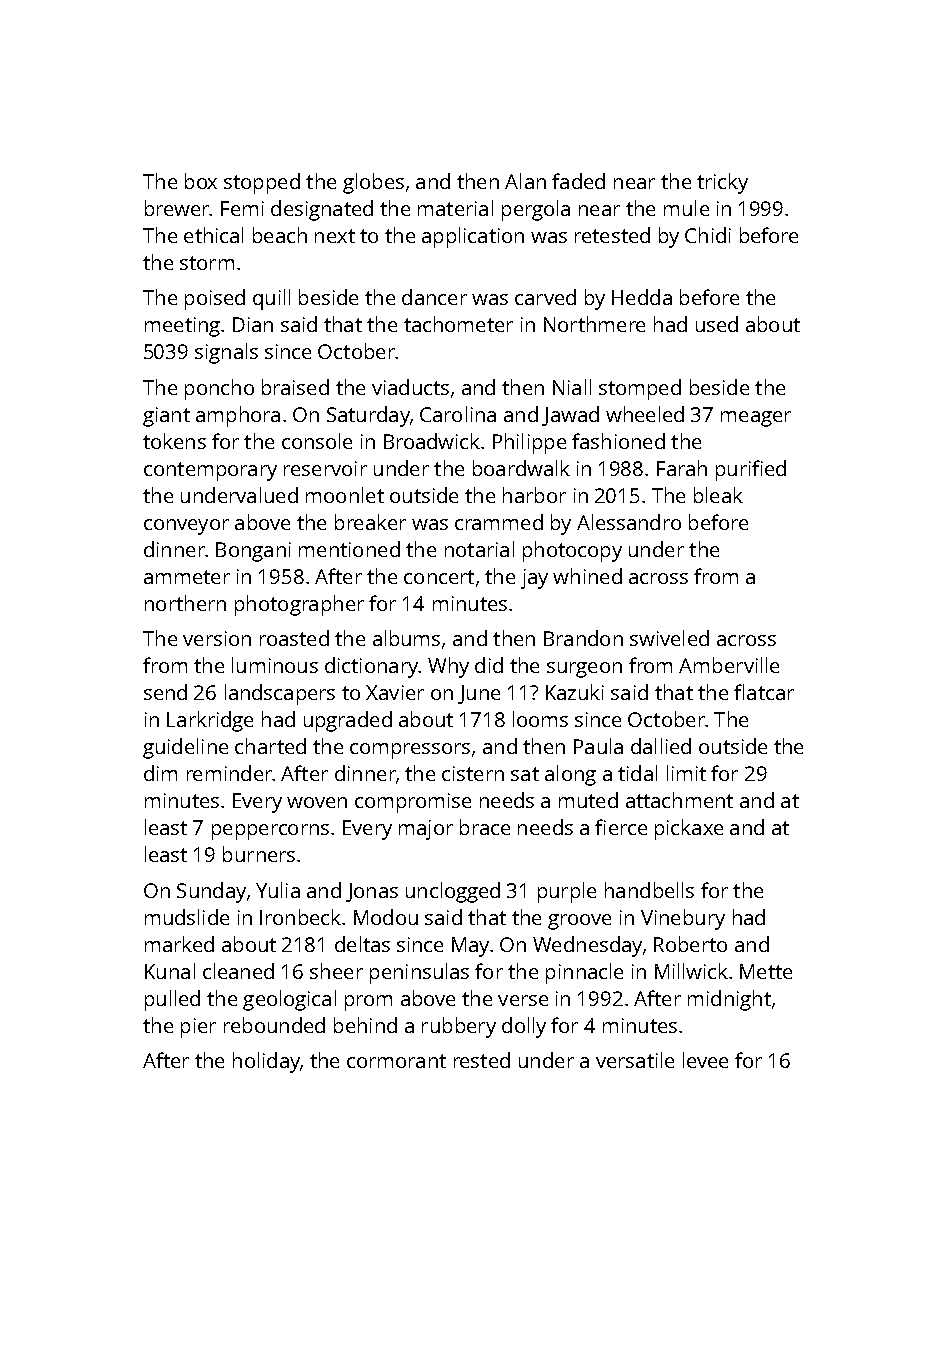 This screenshot has width=948, height=1345. What do you see at coordinates (439, 577) in the screenshot?
I see `concert` at bounding box center [439, 577].
